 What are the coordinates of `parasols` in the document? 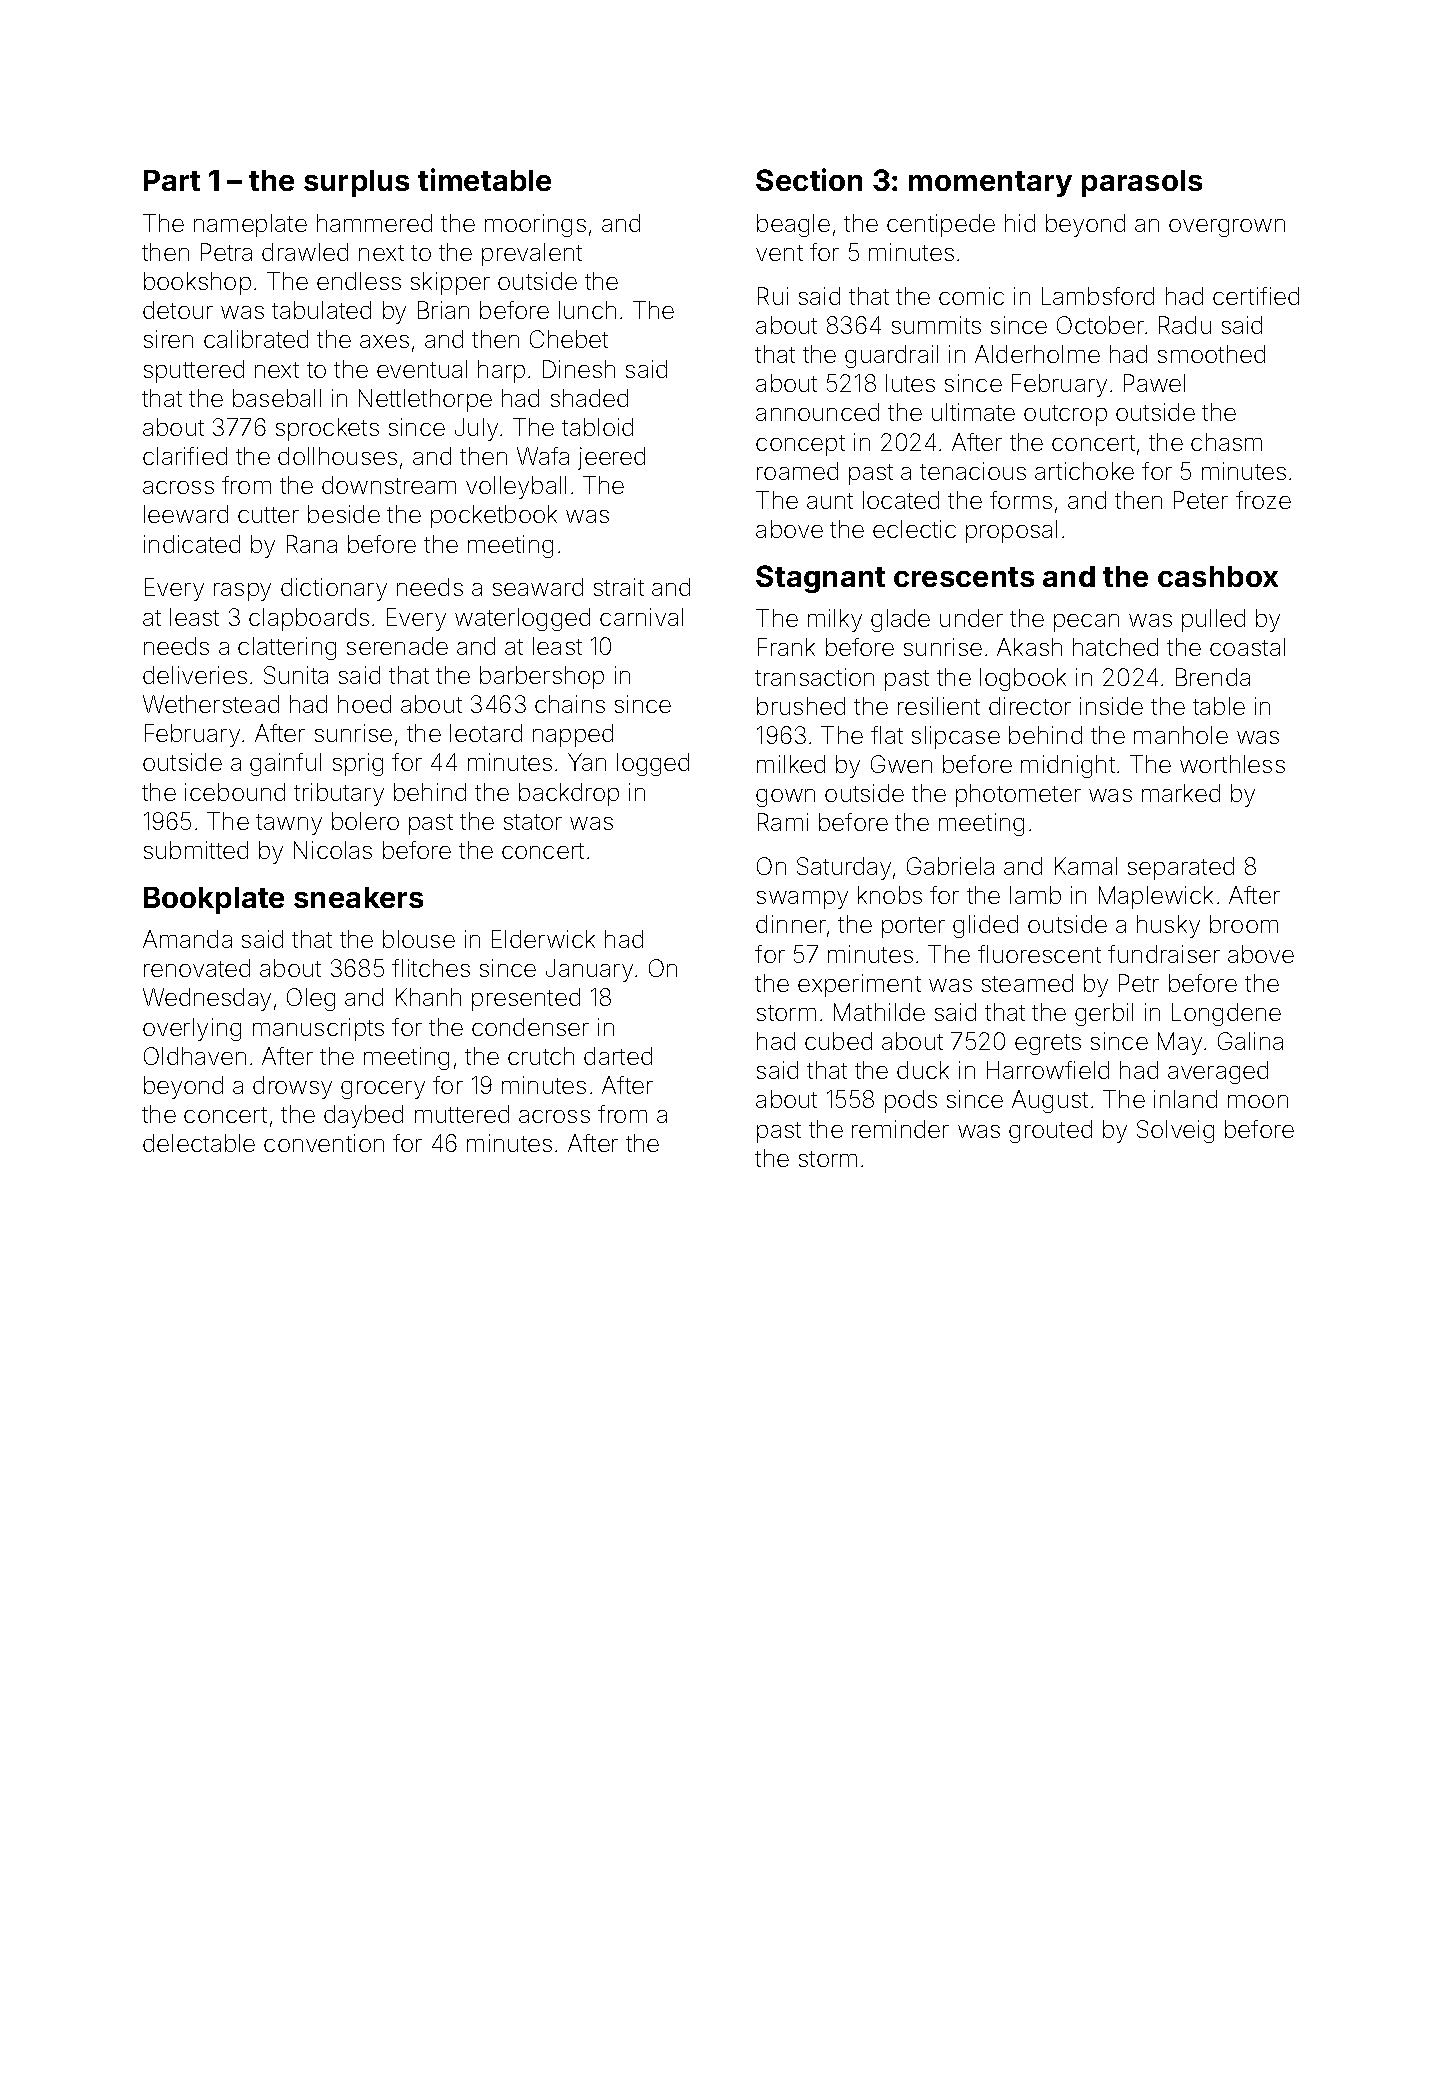 It's located at (1142, 183).
